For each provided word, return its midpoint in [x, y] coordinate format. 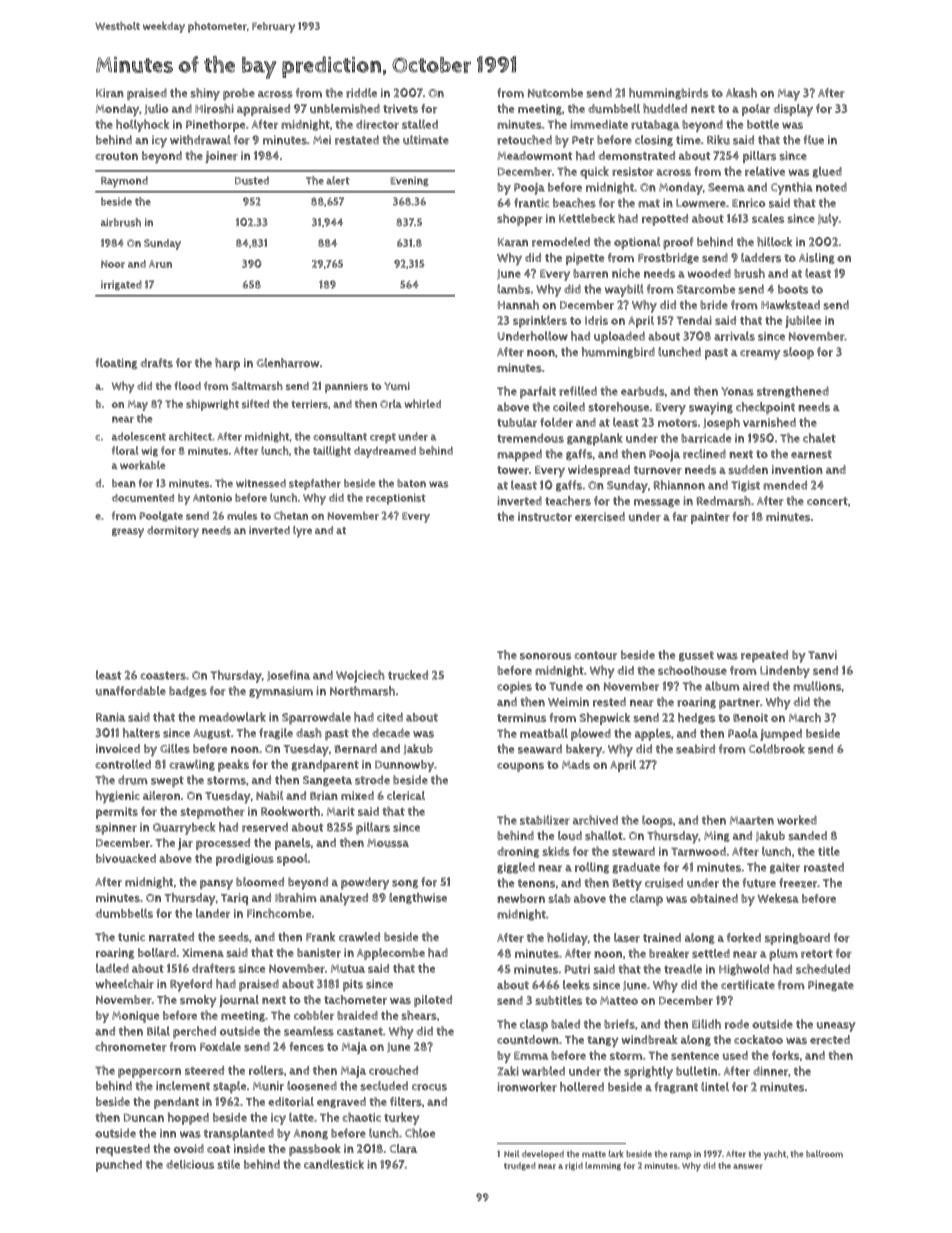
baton [411, 483]
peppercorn [149, 1073]
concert [827, 501]
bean [124, 483]
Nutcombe [555, 93]
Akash [741, 93]
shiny [205, 94]
